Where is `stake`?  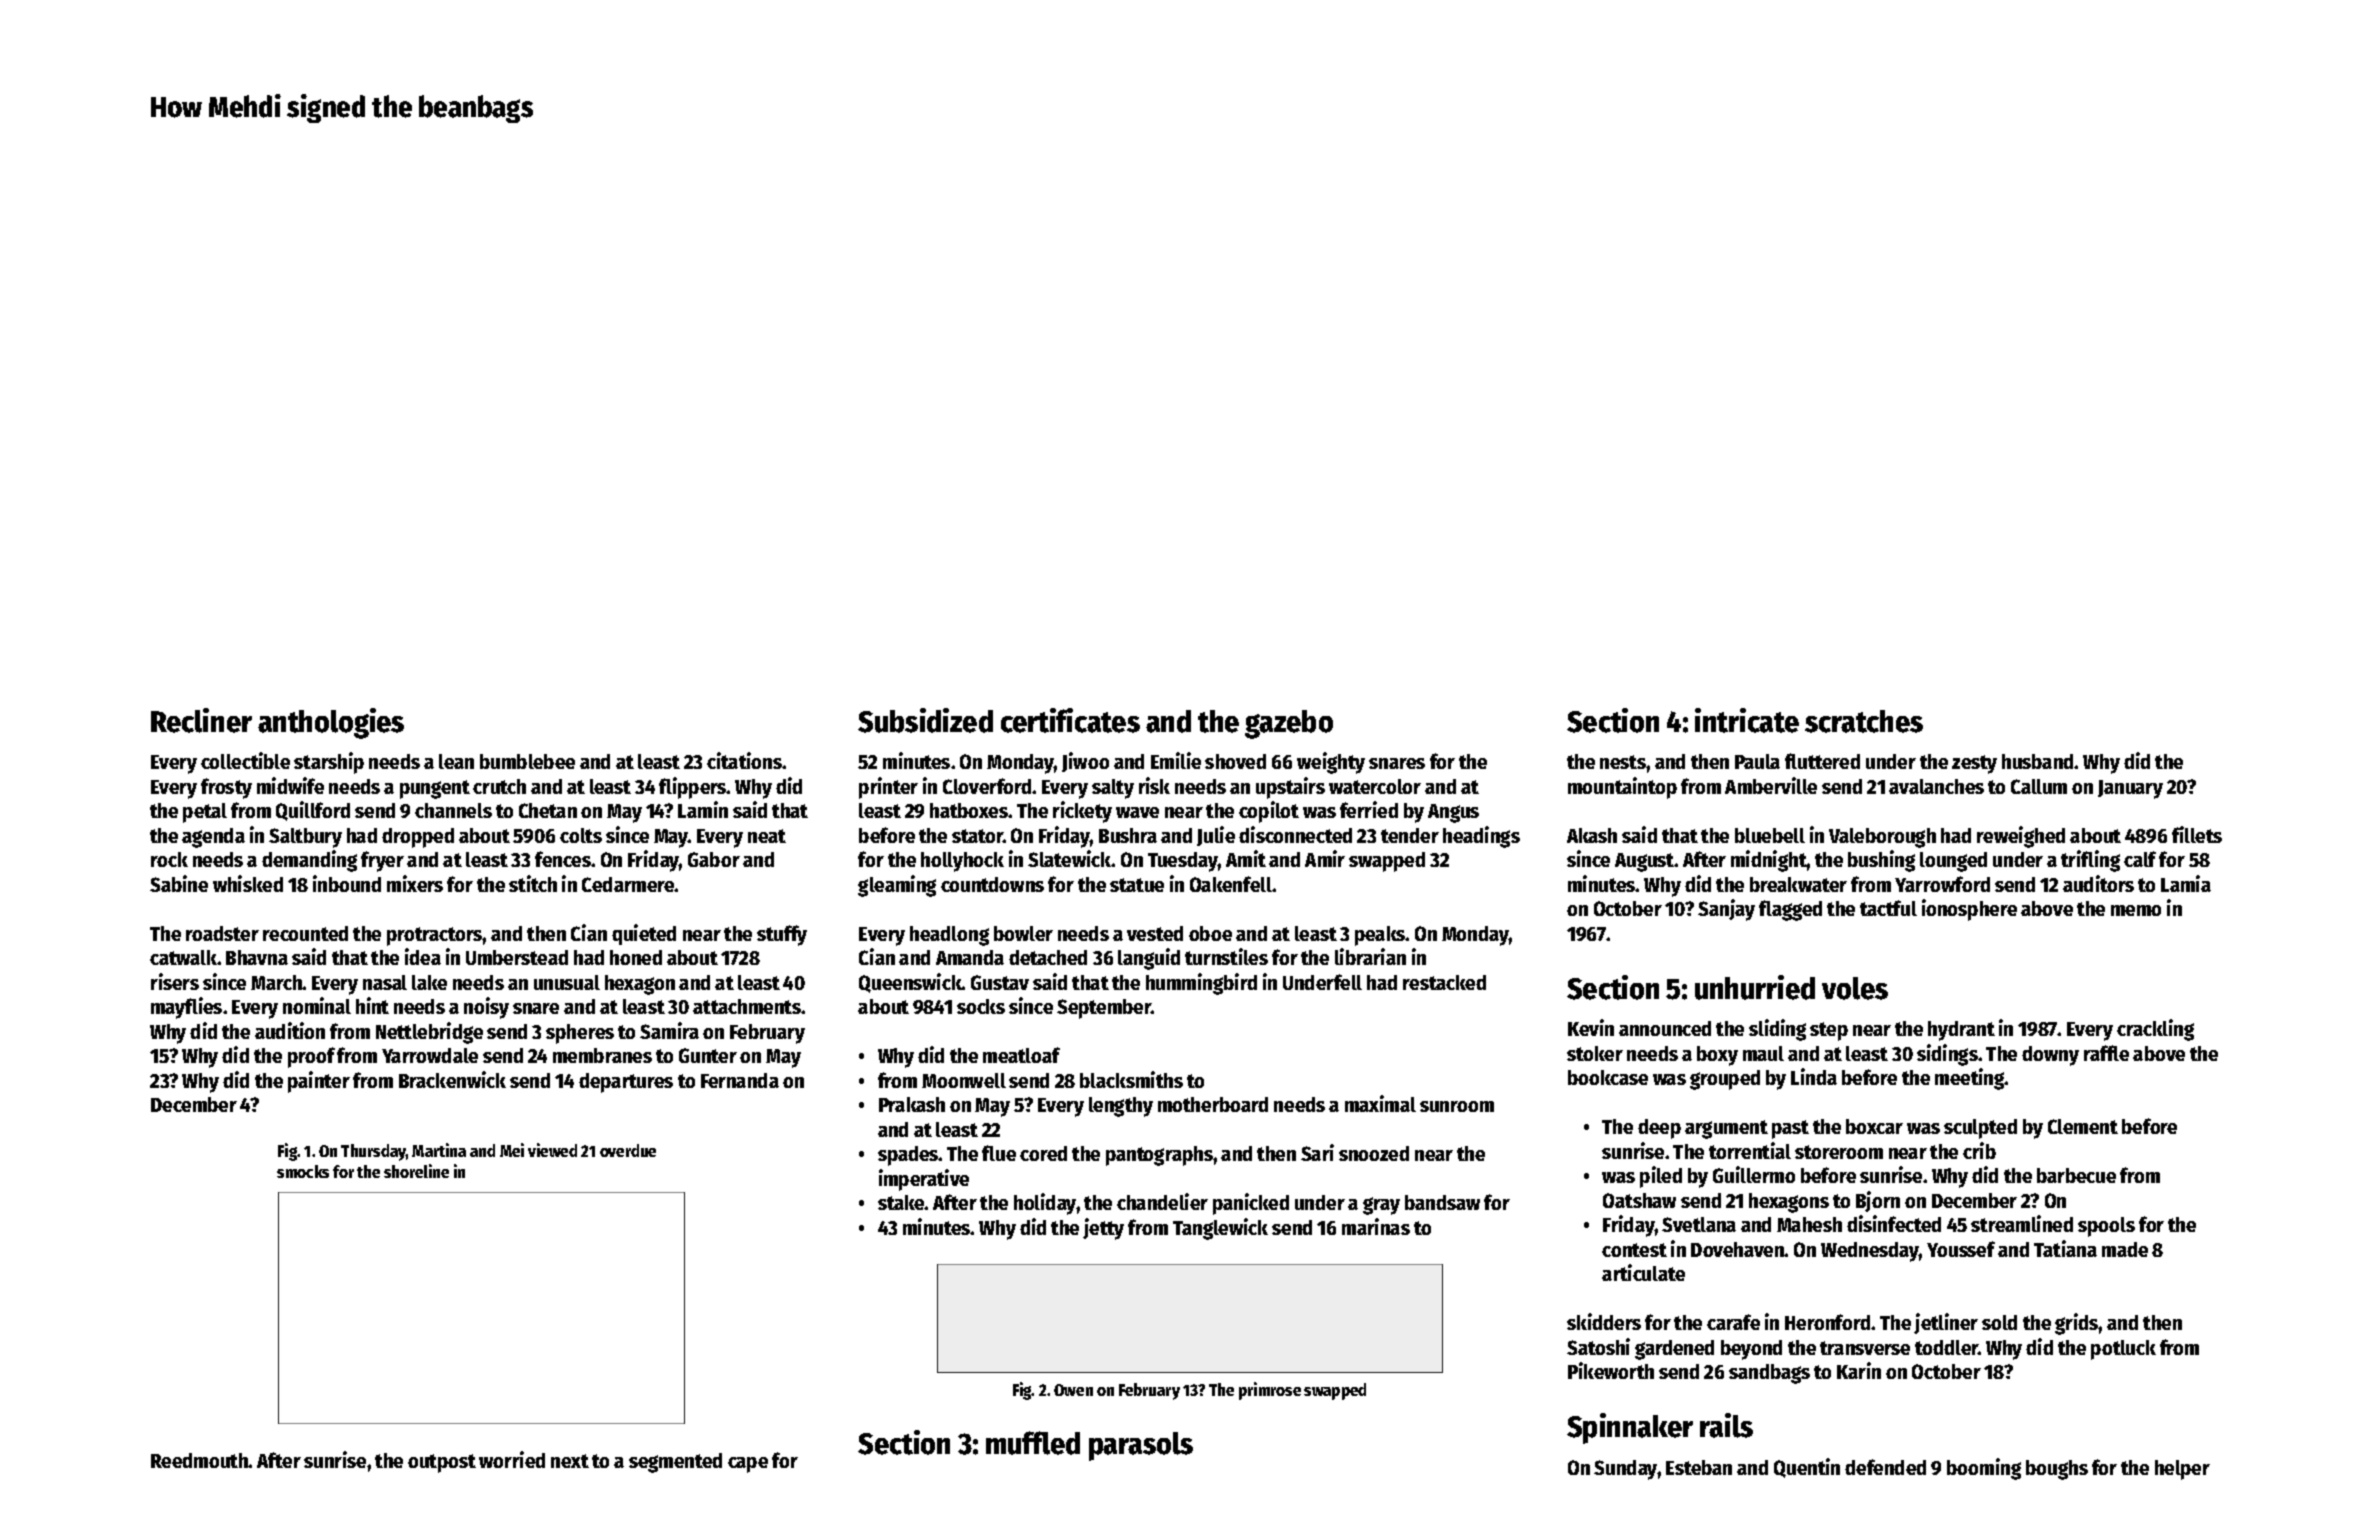 stake is located at coordinates (901, 1202).
